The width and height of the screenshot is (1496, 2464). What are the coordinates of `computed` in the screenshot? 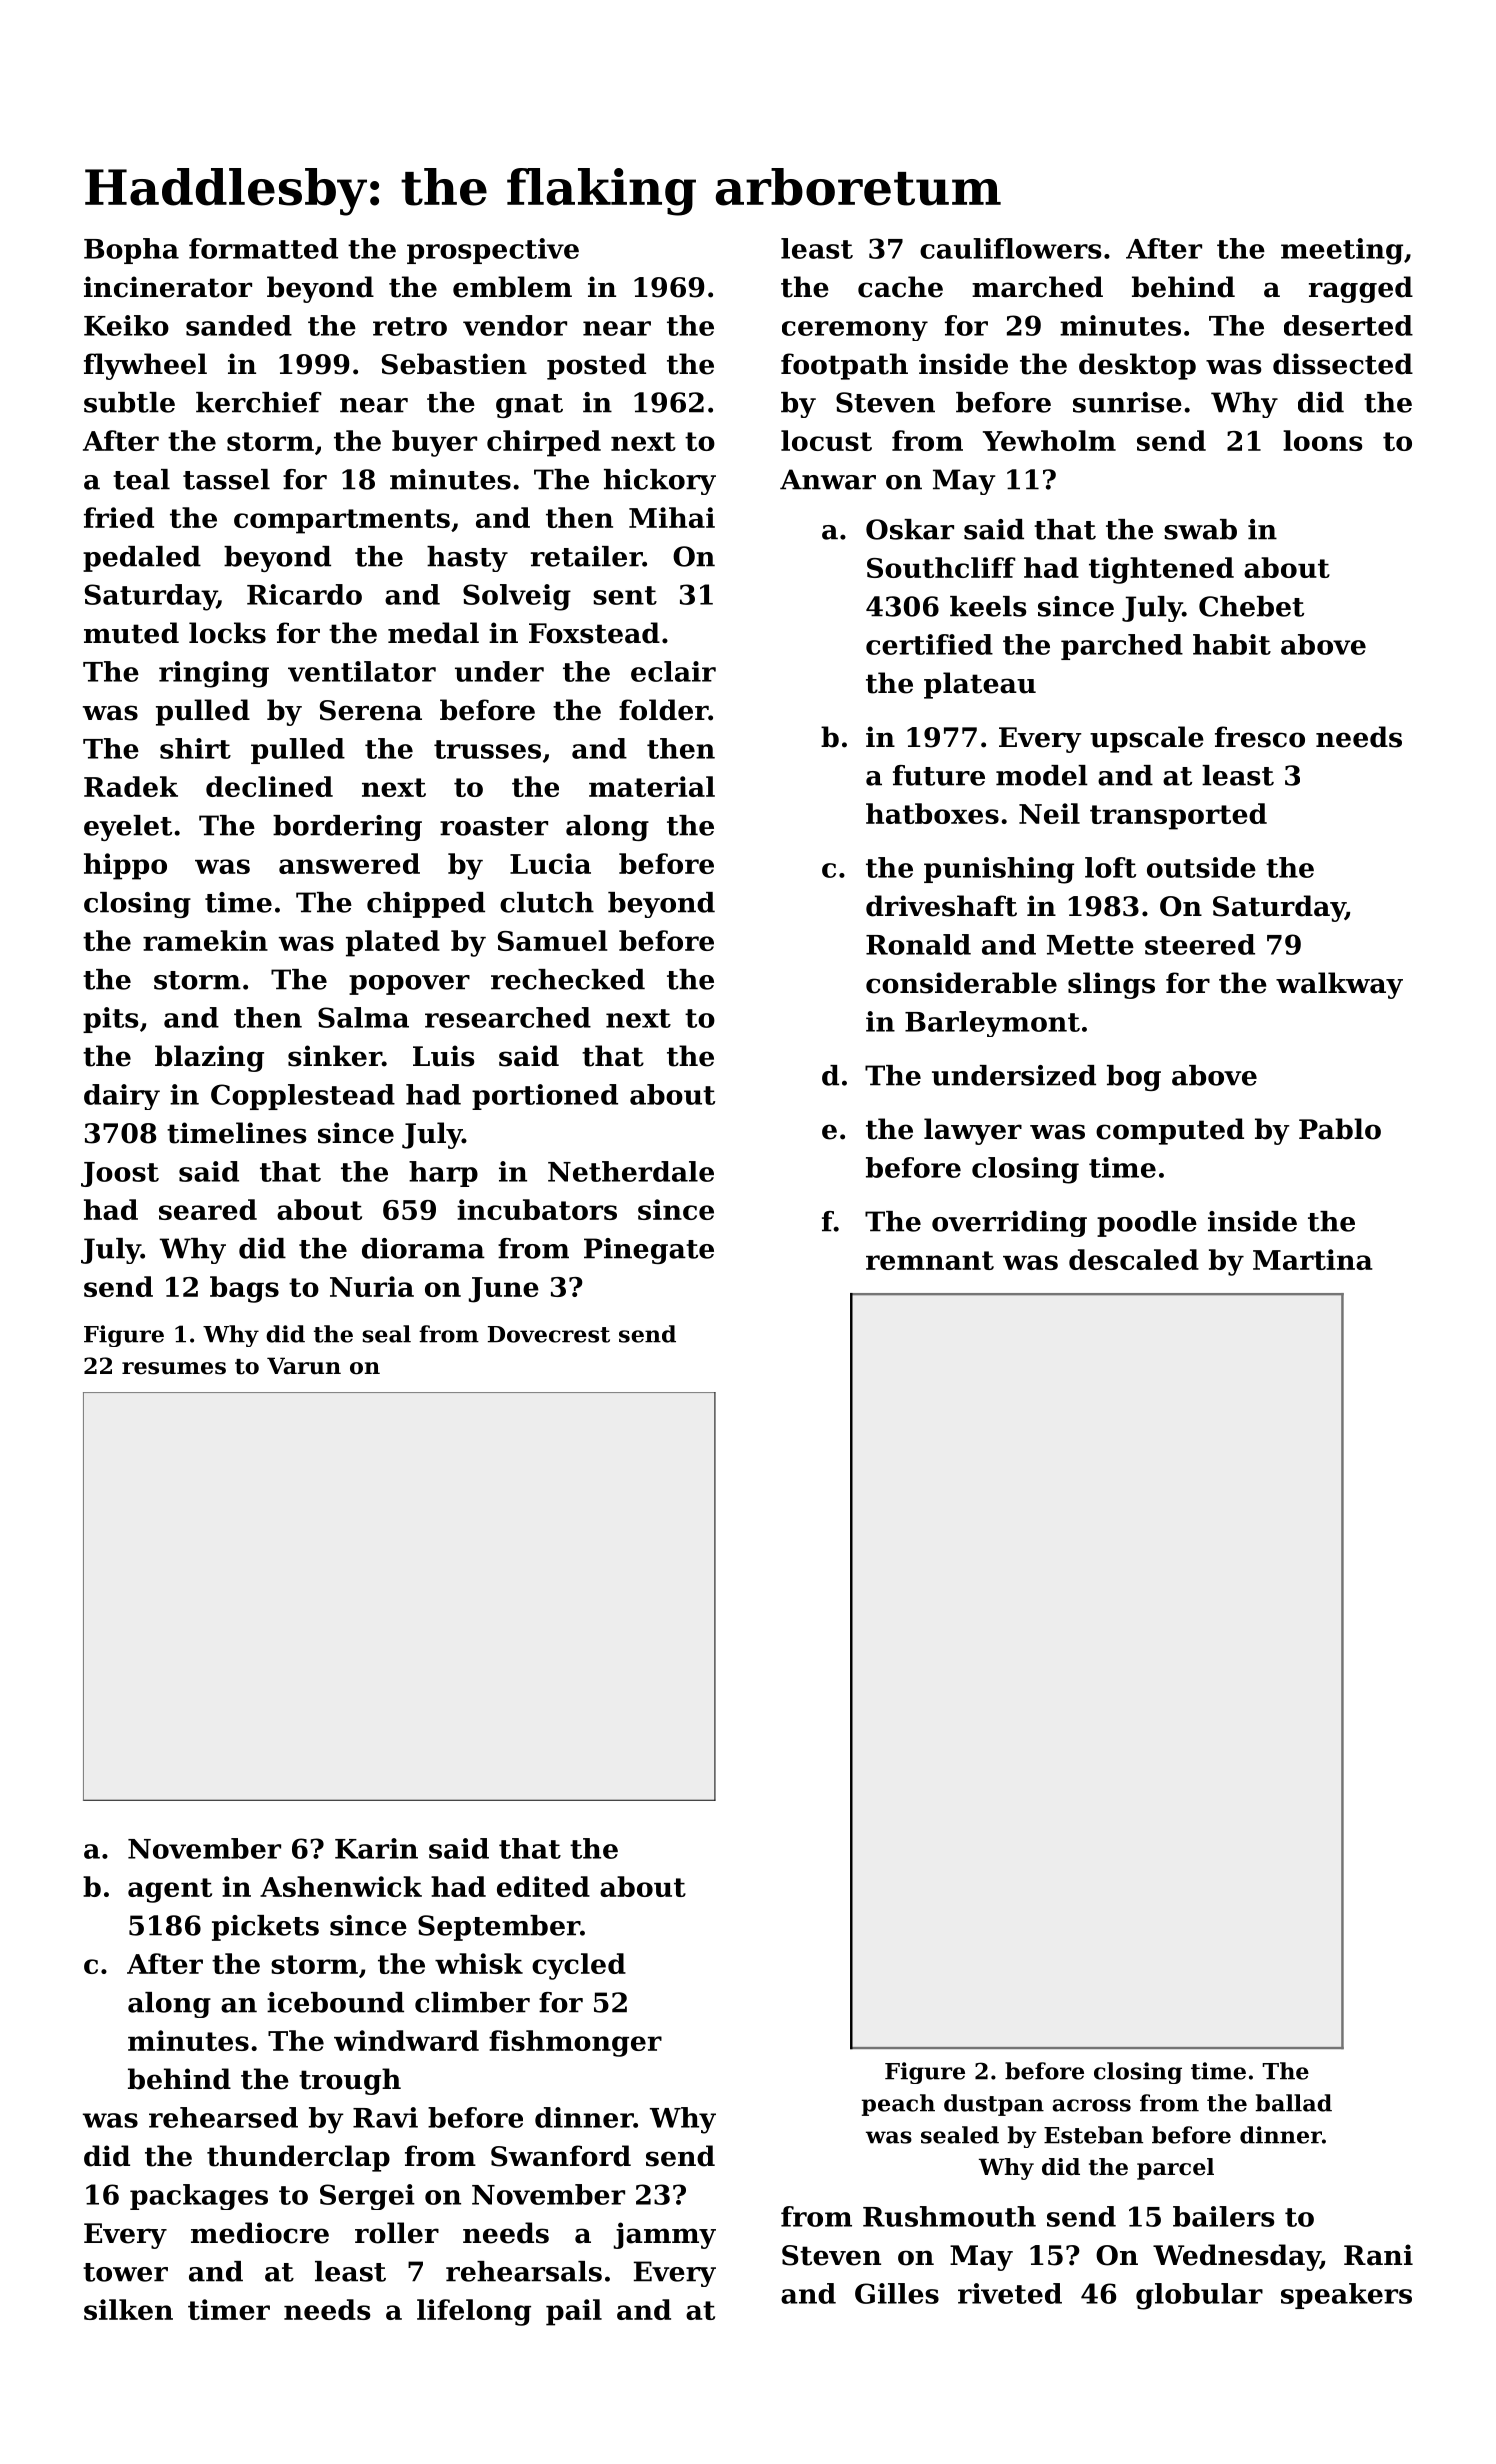 It's located at (1170, 1131).
